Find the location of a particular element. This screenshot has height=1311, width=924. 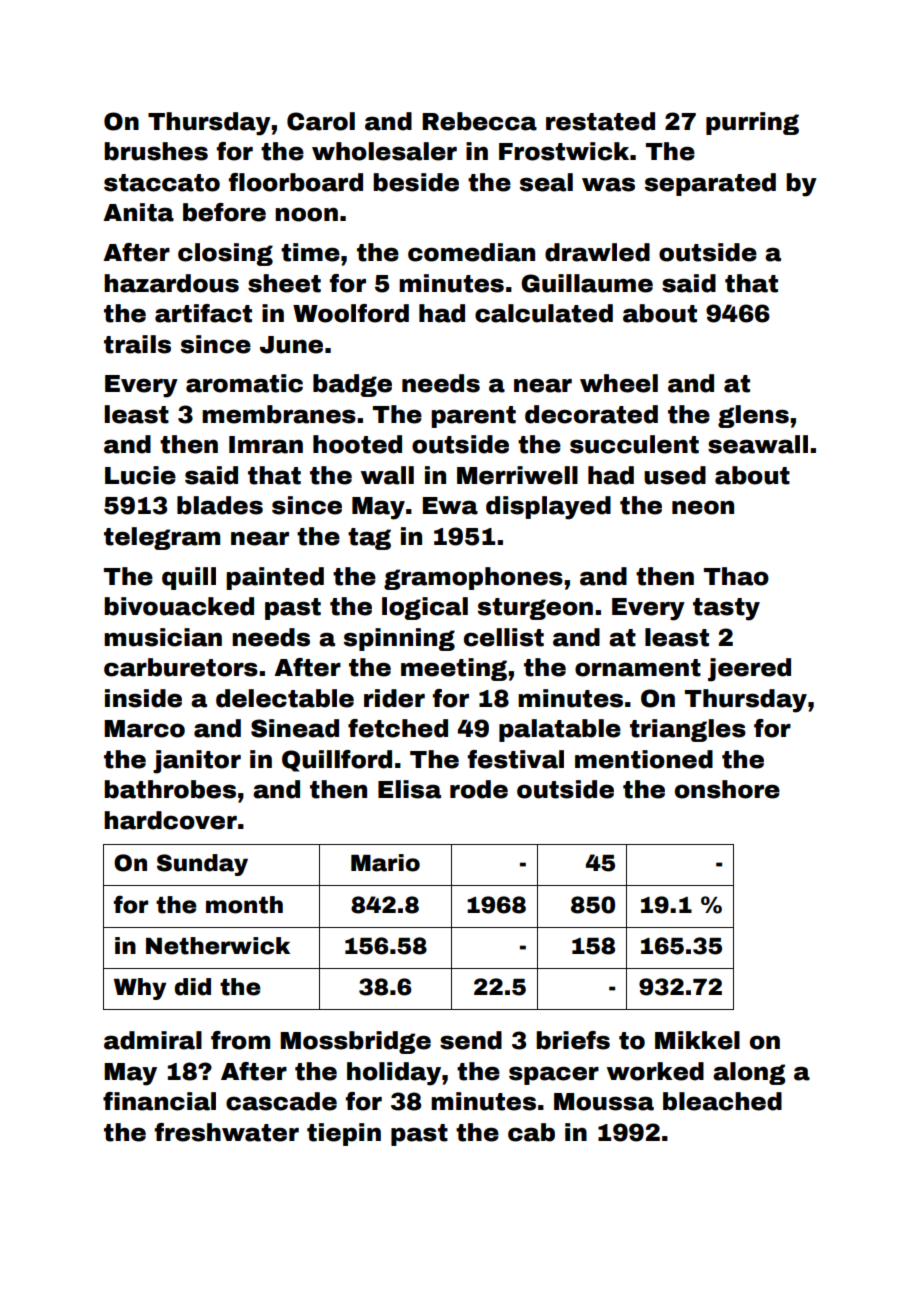

brushes is located at coordinates (156, 151).
